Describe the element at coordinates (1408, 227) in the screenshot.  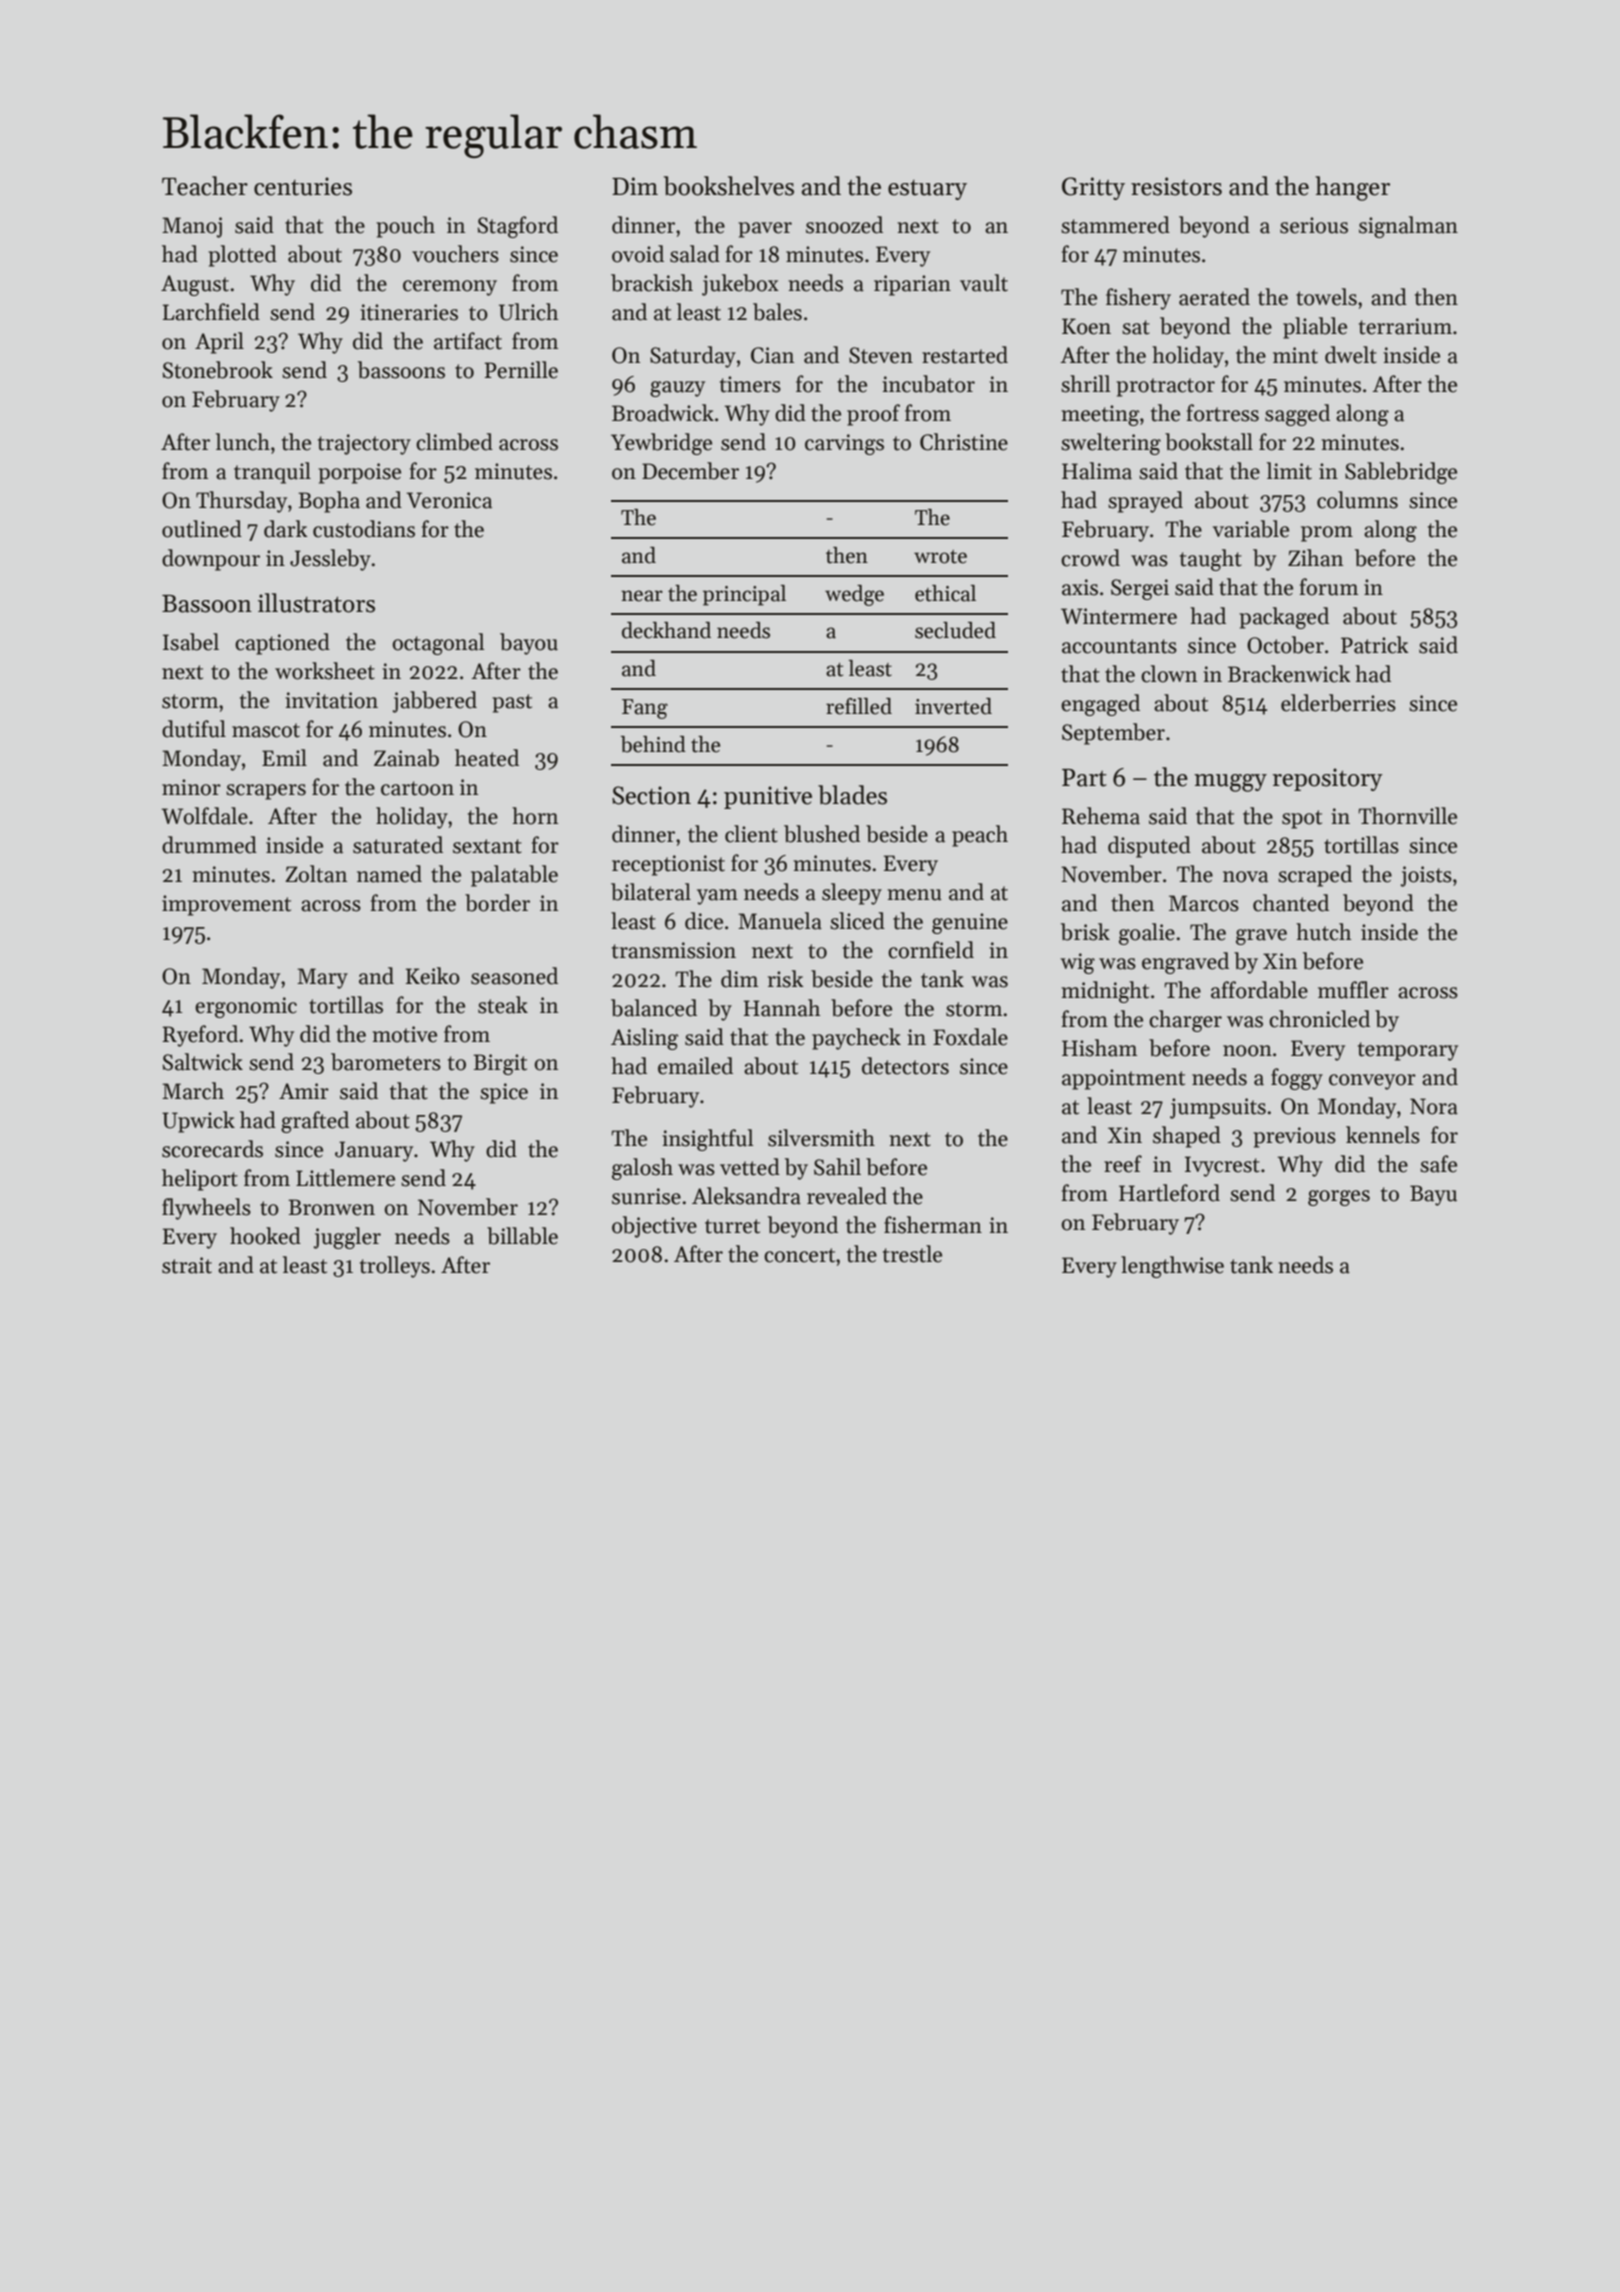
I see `signalman` at that location.
